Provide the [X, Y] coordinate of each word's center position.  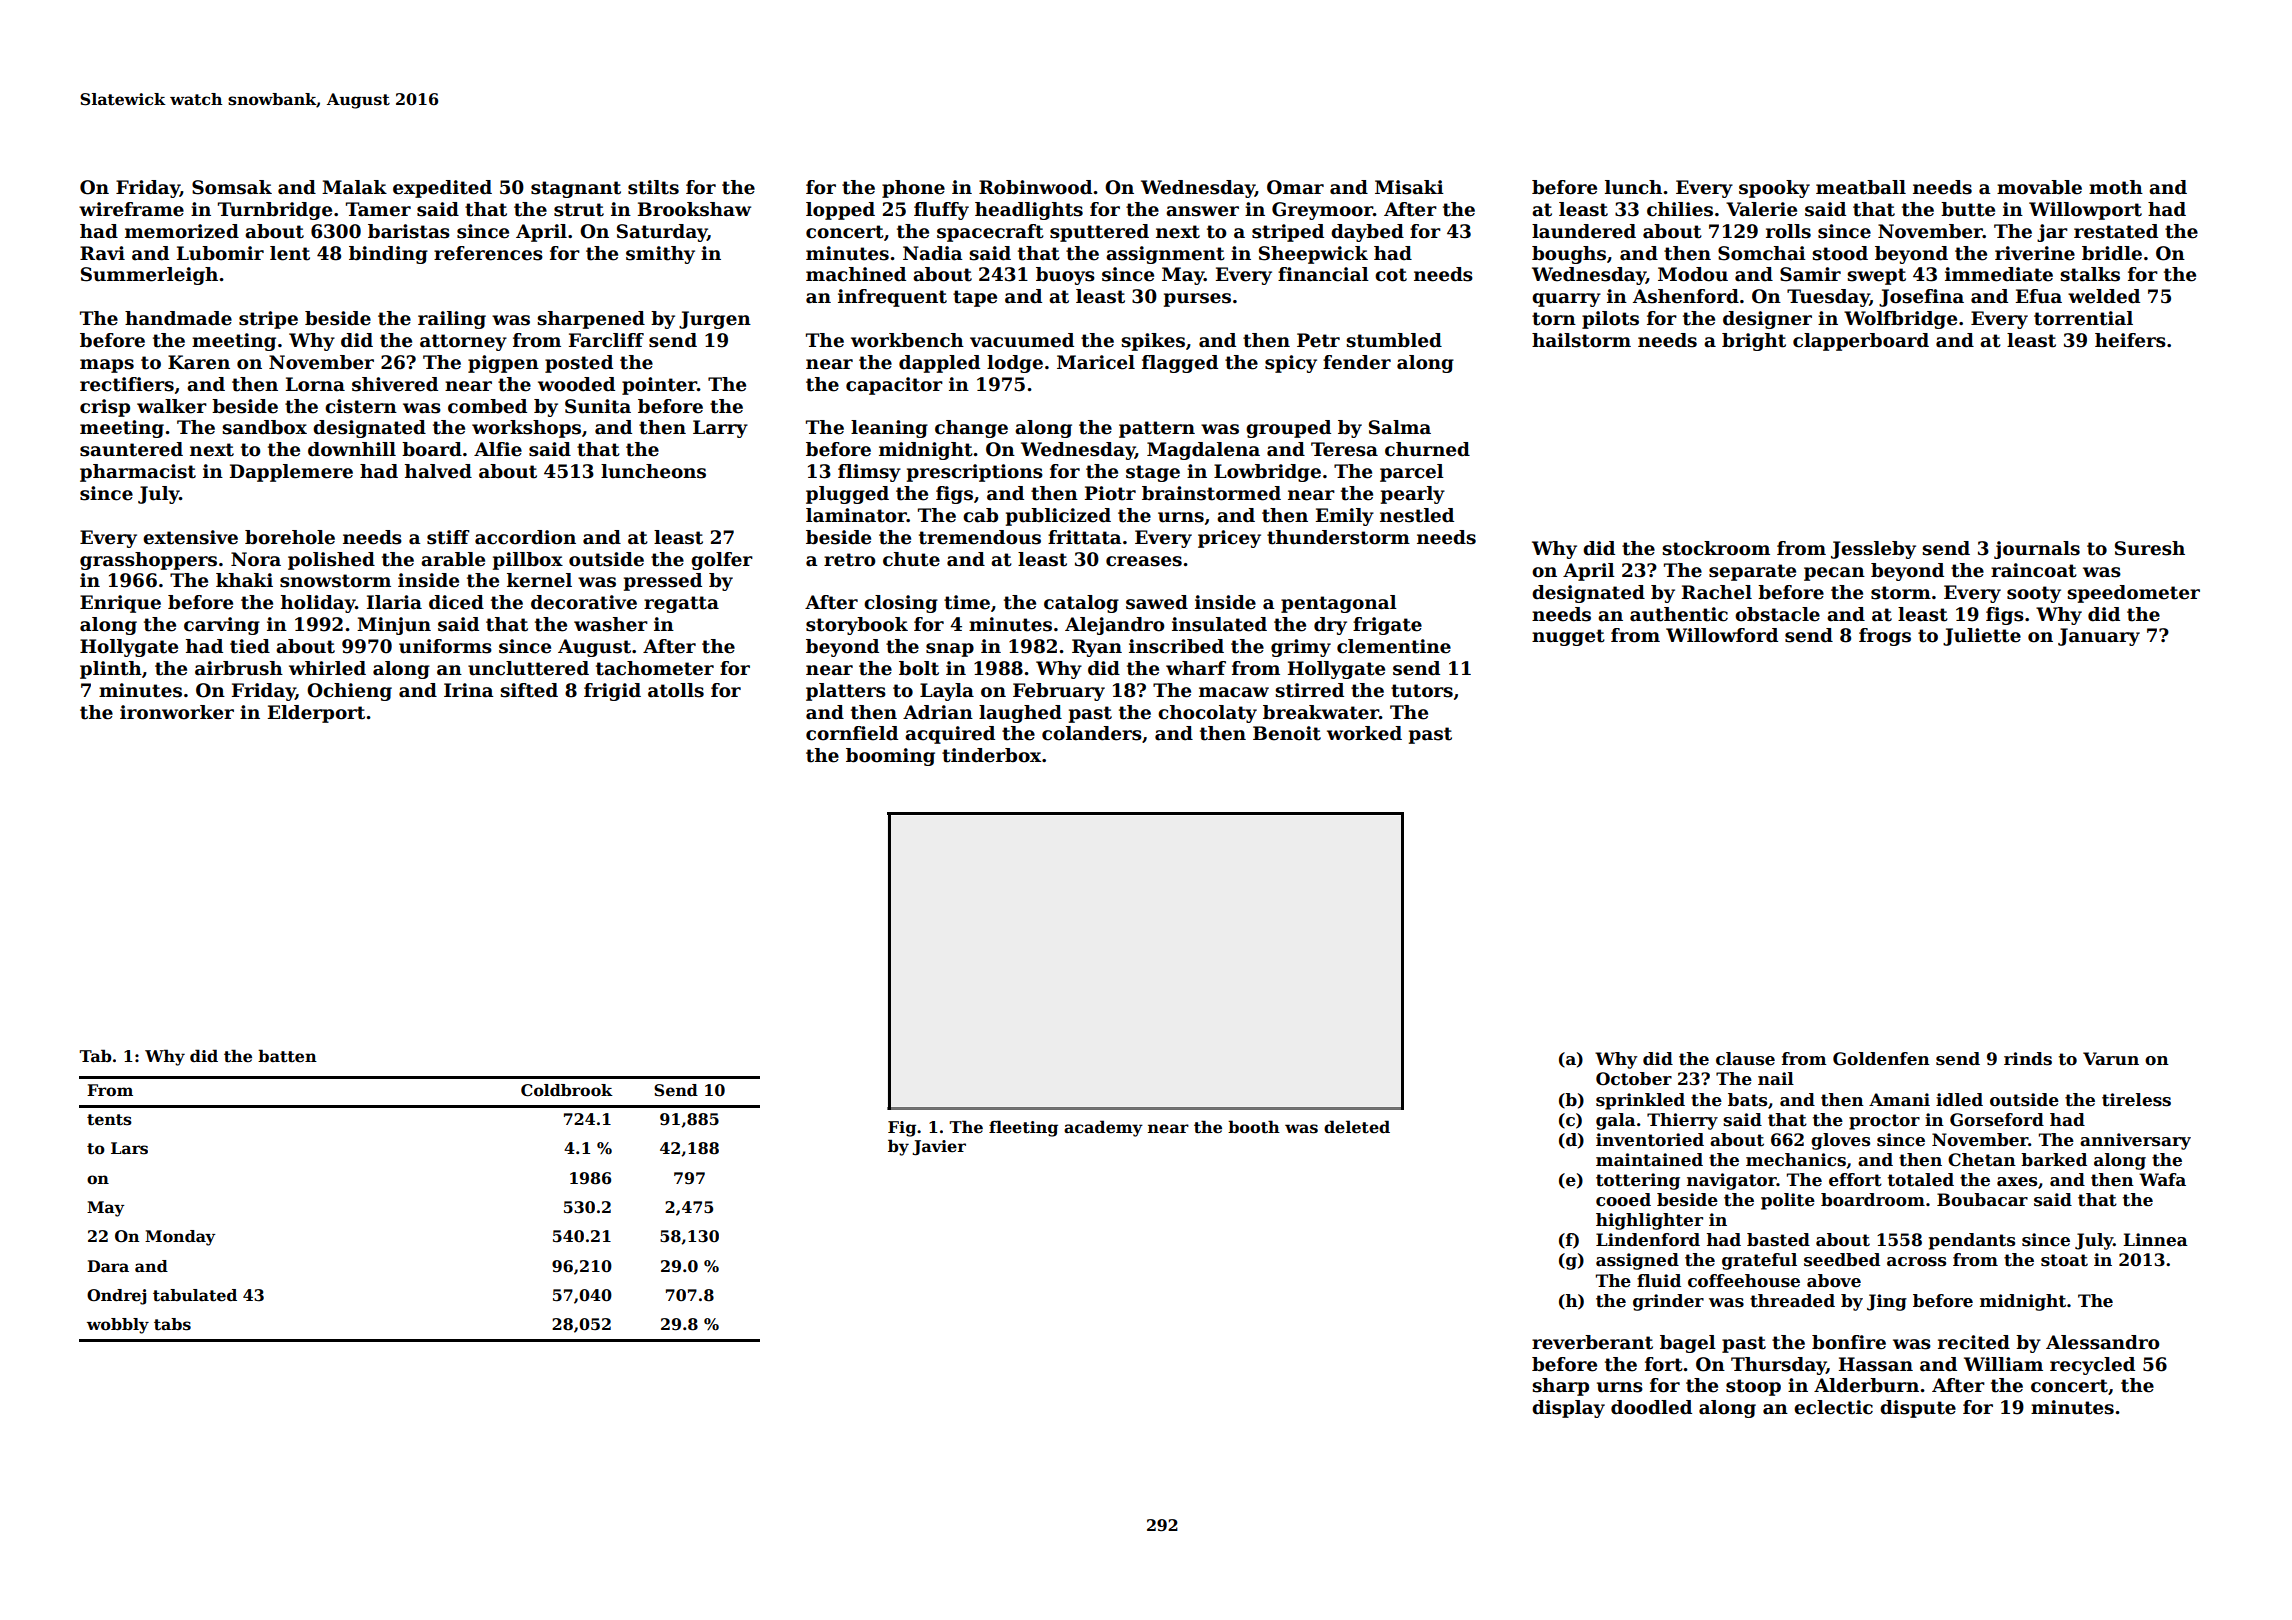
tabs [172, 1324]
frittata [1084, 537]
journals [2037, 550]
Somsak [232, 187]
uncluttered [528, 668]
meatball [1861, 187]
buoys [1065, 276]
